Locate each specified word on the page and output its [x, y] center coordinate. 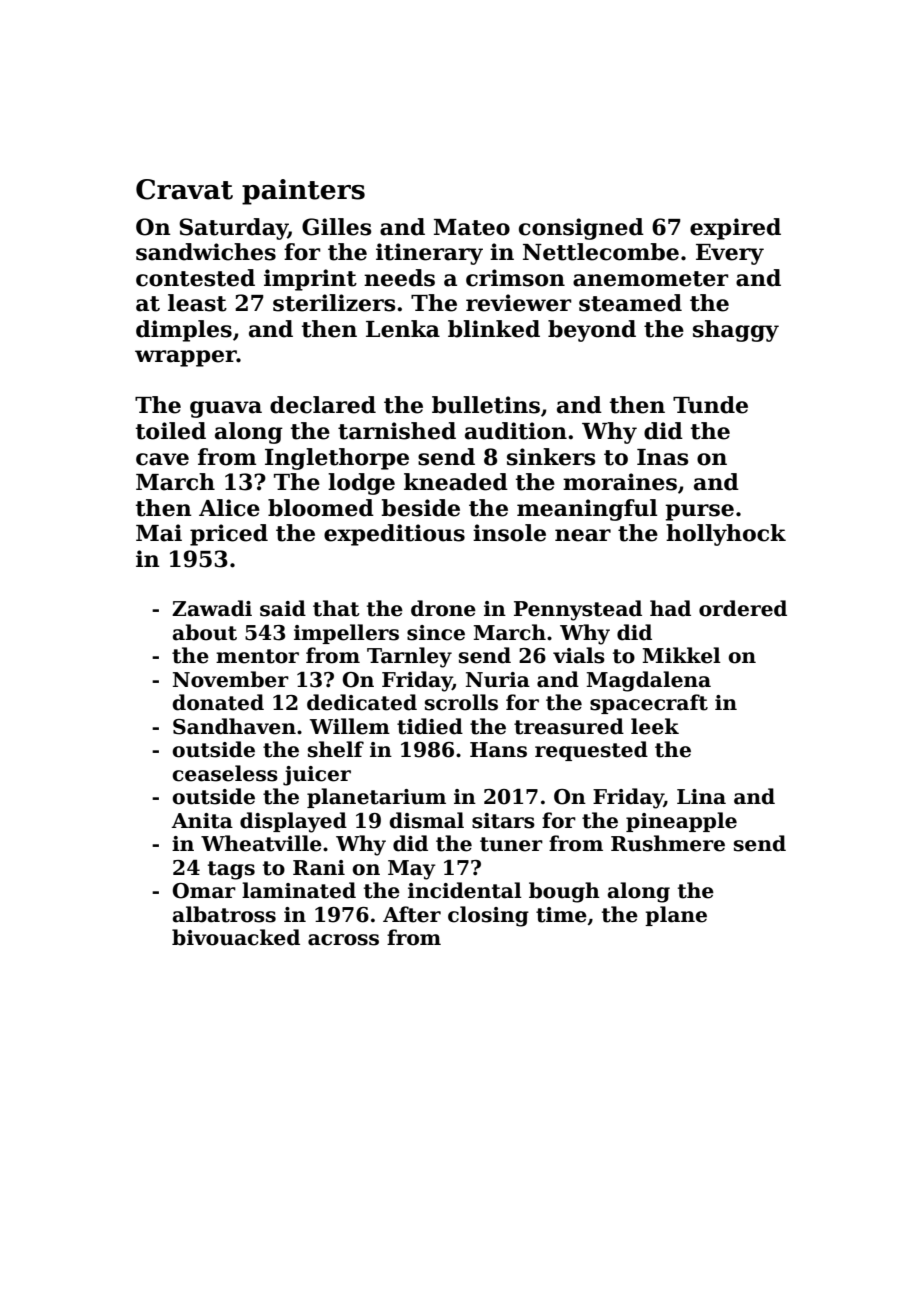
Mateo [472, 227]
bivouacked [236, 937]
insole [509, 533]
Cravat [184, 189]
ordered [743, 608]
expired [735, 229]
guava [226, 409]
